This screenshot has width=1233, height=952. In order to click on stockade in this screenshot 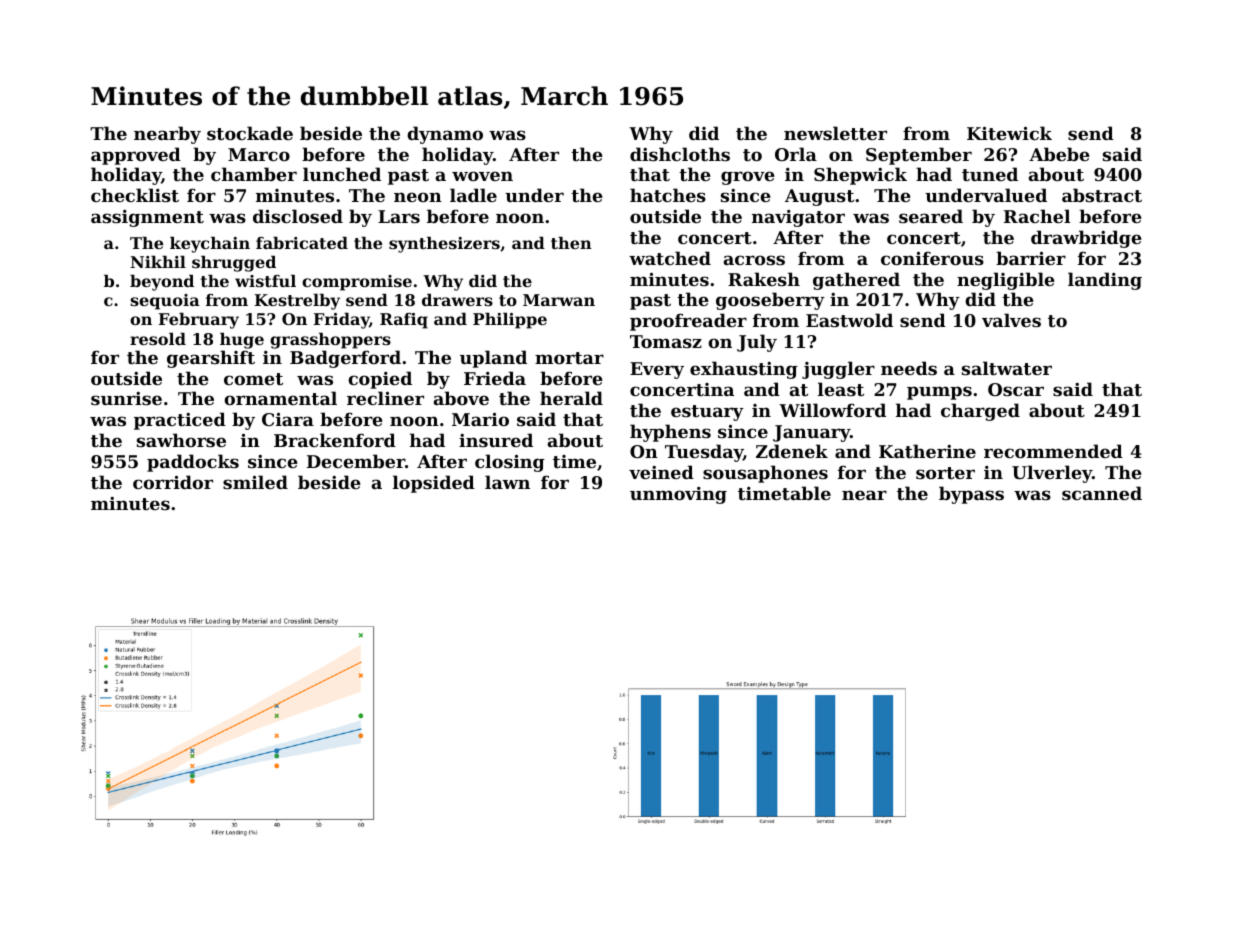, I will do `click(250, 133)`.
